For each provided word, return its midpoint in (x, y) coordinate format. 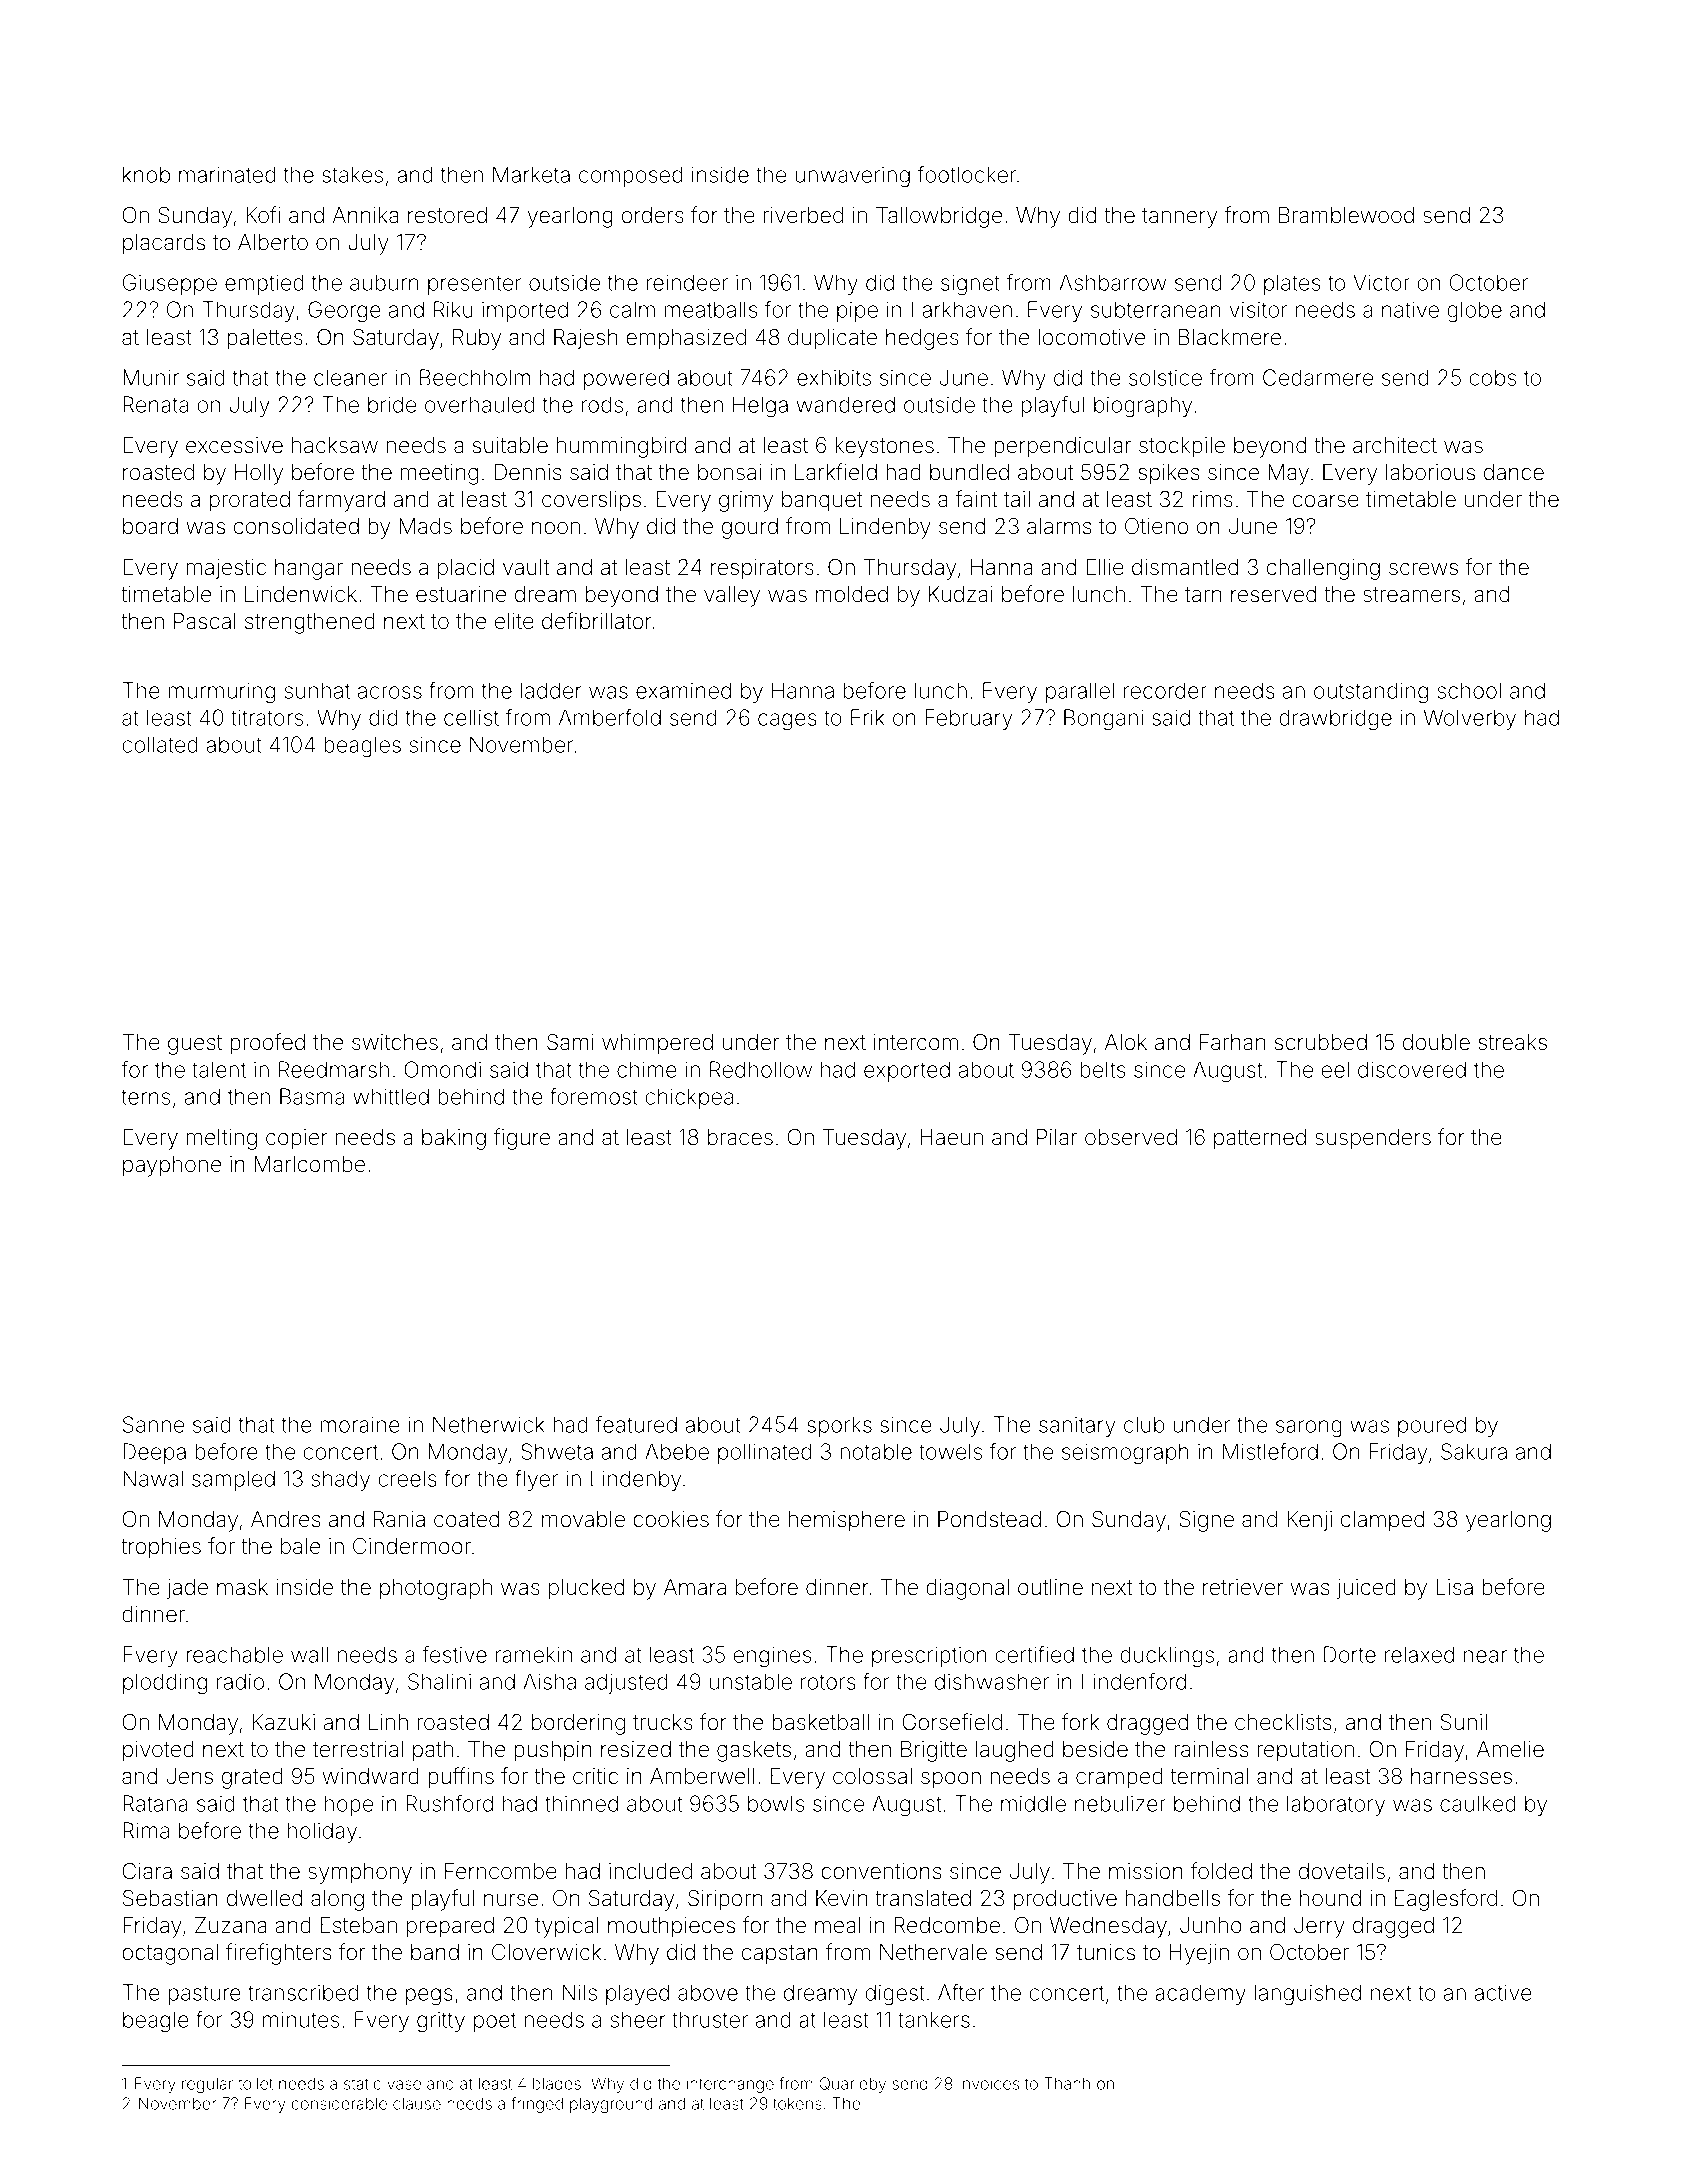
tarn (1203, 594)
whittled (391, 1096)
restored (447, 215)
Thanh (1067, 2083)
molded (852, 594)
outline (1050, 1587)
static (362, 2084)
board (150, 526)
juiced (1366, 1589)
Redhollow (761, 1069)
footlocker (967, 174)
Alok (1126, 1042)
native (1410, 309)
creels (407, 1478)
